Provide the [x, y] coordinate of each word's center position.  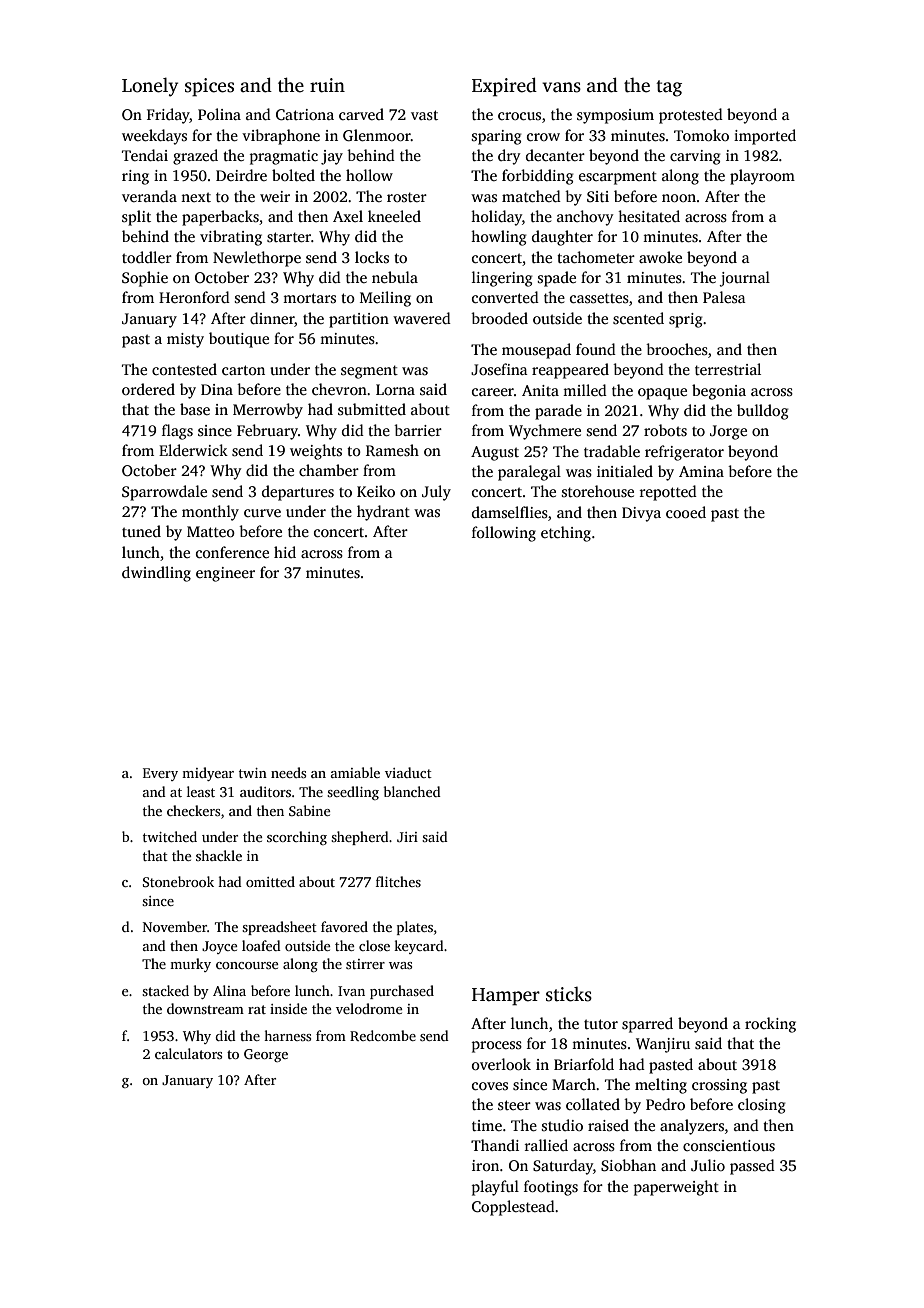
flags [177, 432]
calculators [188, 1053]
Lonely [150, 87]
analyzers [692, 1127]
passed [752, 1167]
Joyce [220, 947]
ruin [327, 85]
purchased [402, 992]
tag [669, 88]
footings [551, 1188]
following [504, 534]
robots [665, 430]
